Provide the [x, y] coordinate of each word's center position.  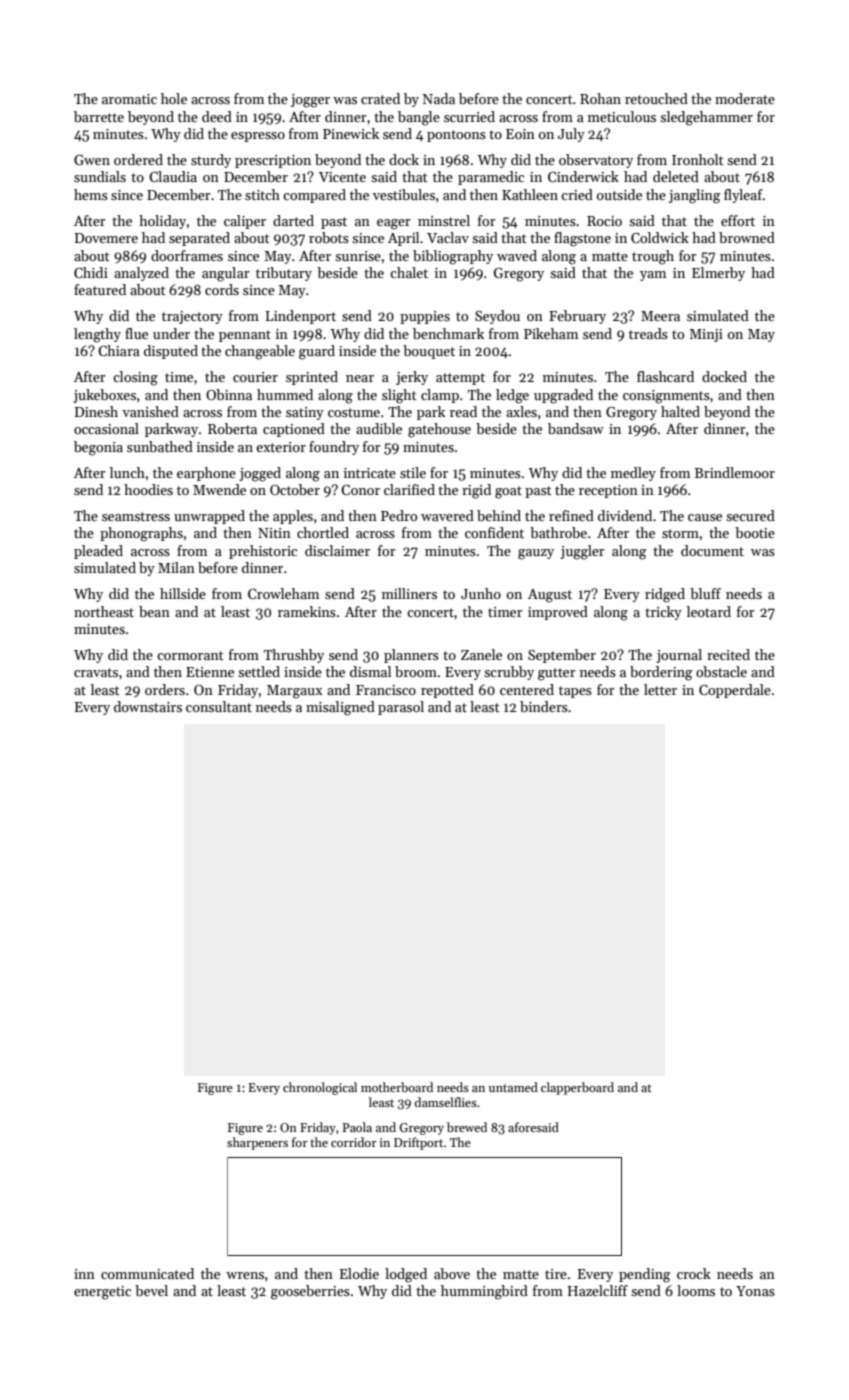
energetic [102, 1293]
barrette [99, 116]
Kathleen [530, 194]
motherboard [397, 1087]
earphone [206, 474]
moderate [745, 98]
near [360, 378]
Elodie [359, 1273]
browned [747, 237]
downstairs [148, 706]
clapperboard [577, 1088]
